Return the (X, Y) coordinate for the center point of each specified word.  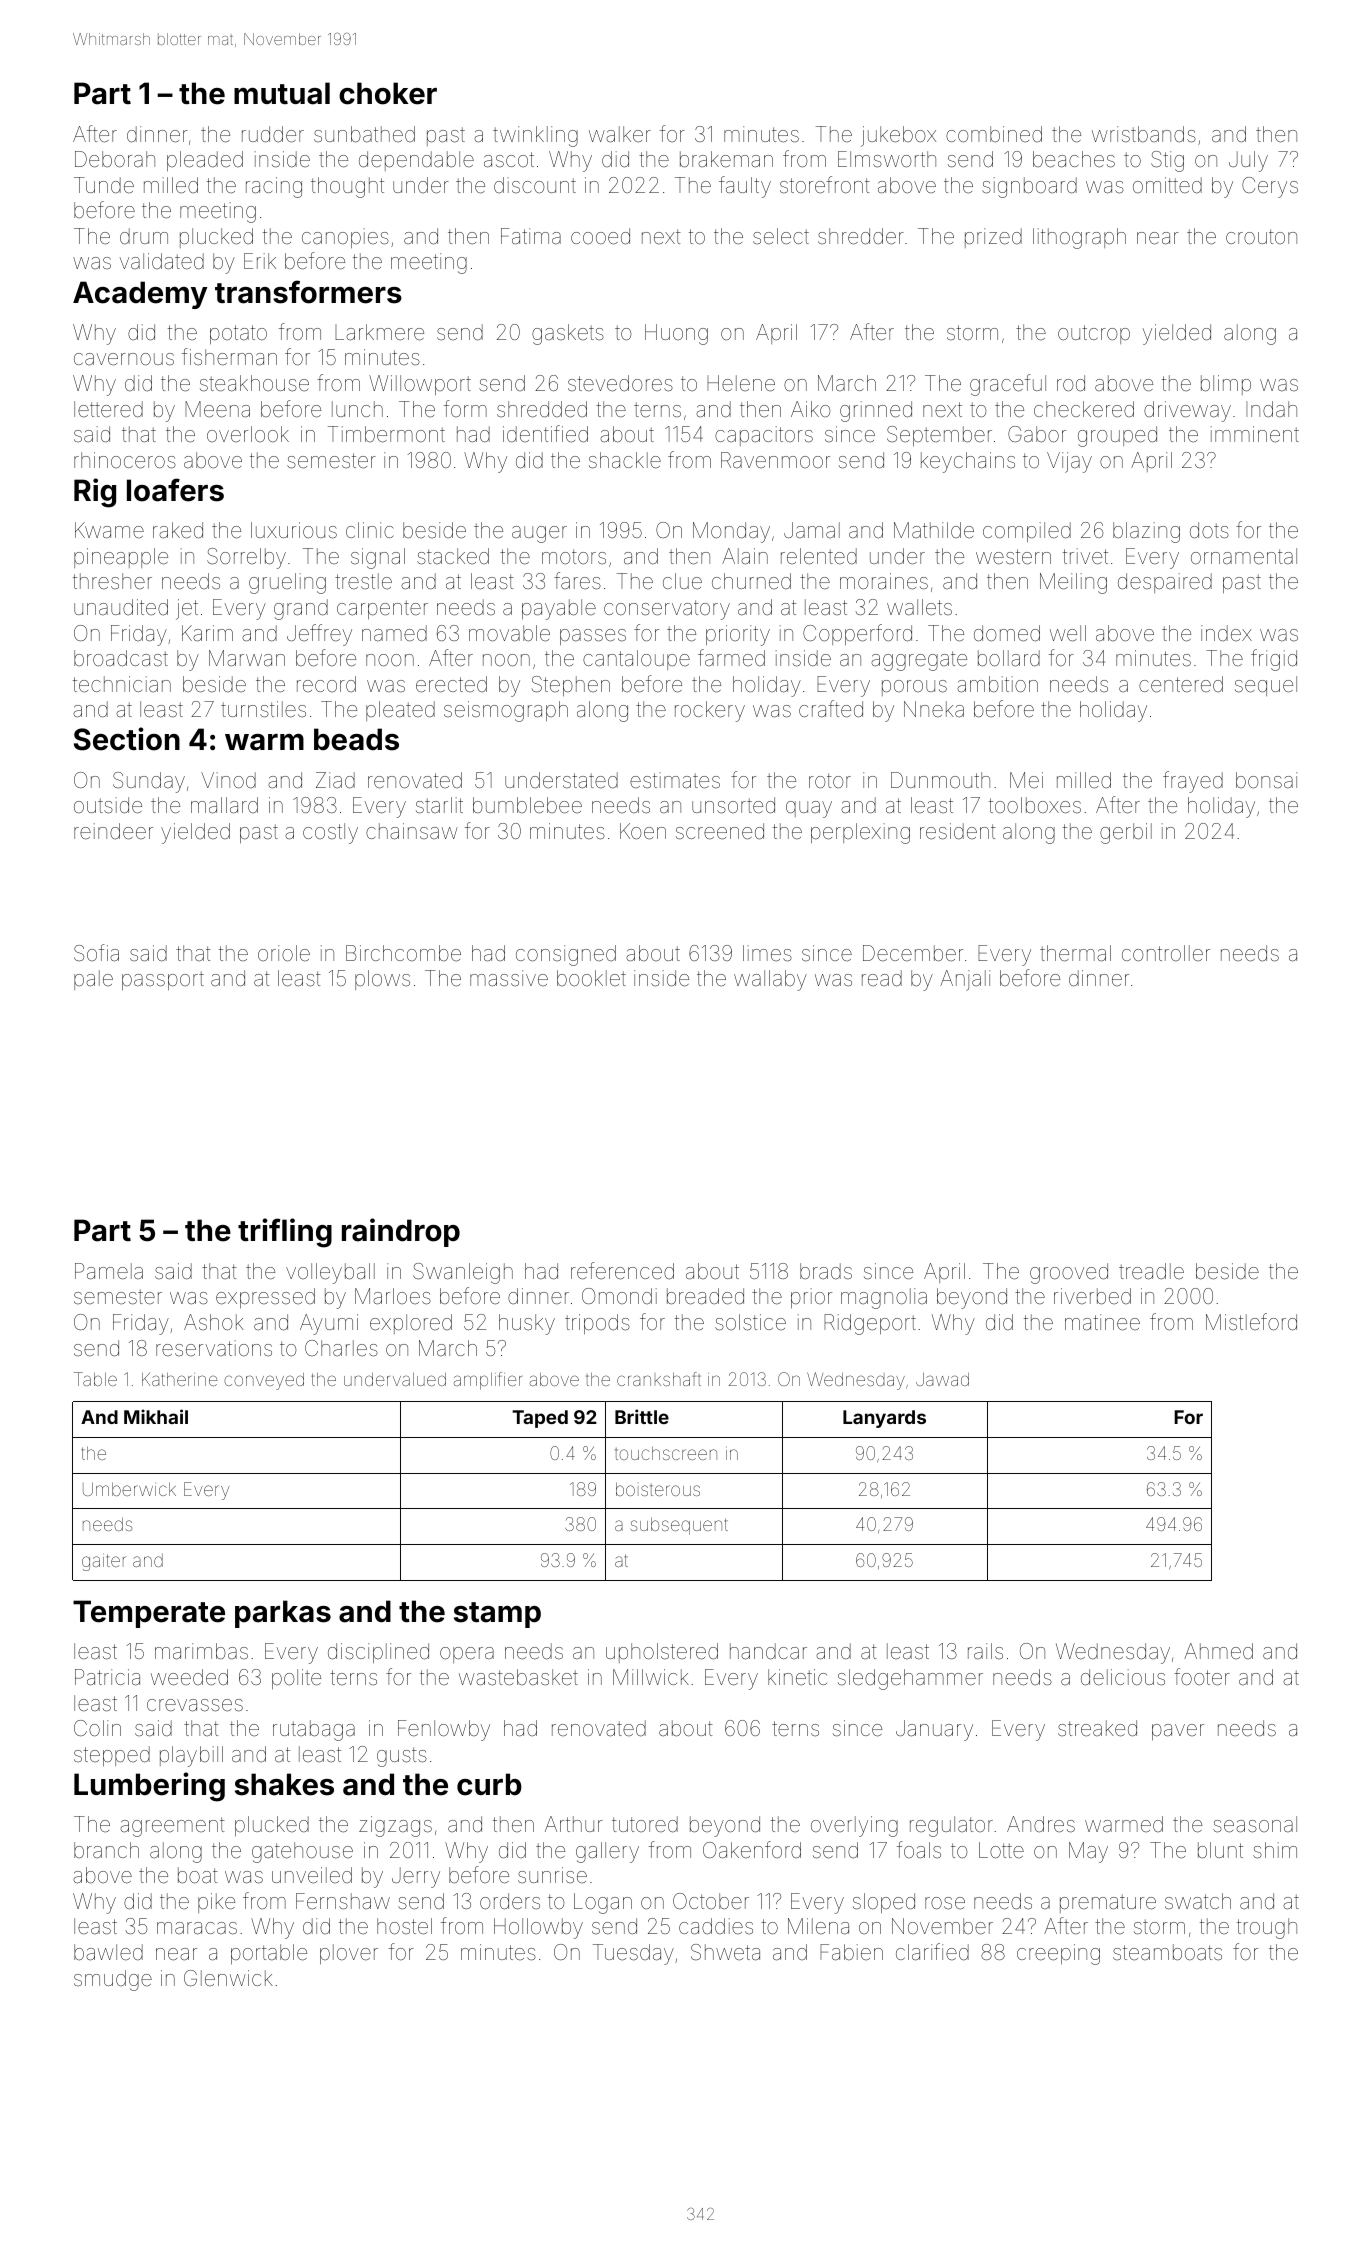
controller (1166, 953)
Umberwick (129, 1489)
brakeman (726, 159)
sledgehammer (910, 1679)
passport (163, 980)
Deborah (115, 159)
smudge (113, 1980)
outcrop (1094, 334)
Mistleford (1251, 1322)
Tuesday (633, 1954)
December (913, 953)
